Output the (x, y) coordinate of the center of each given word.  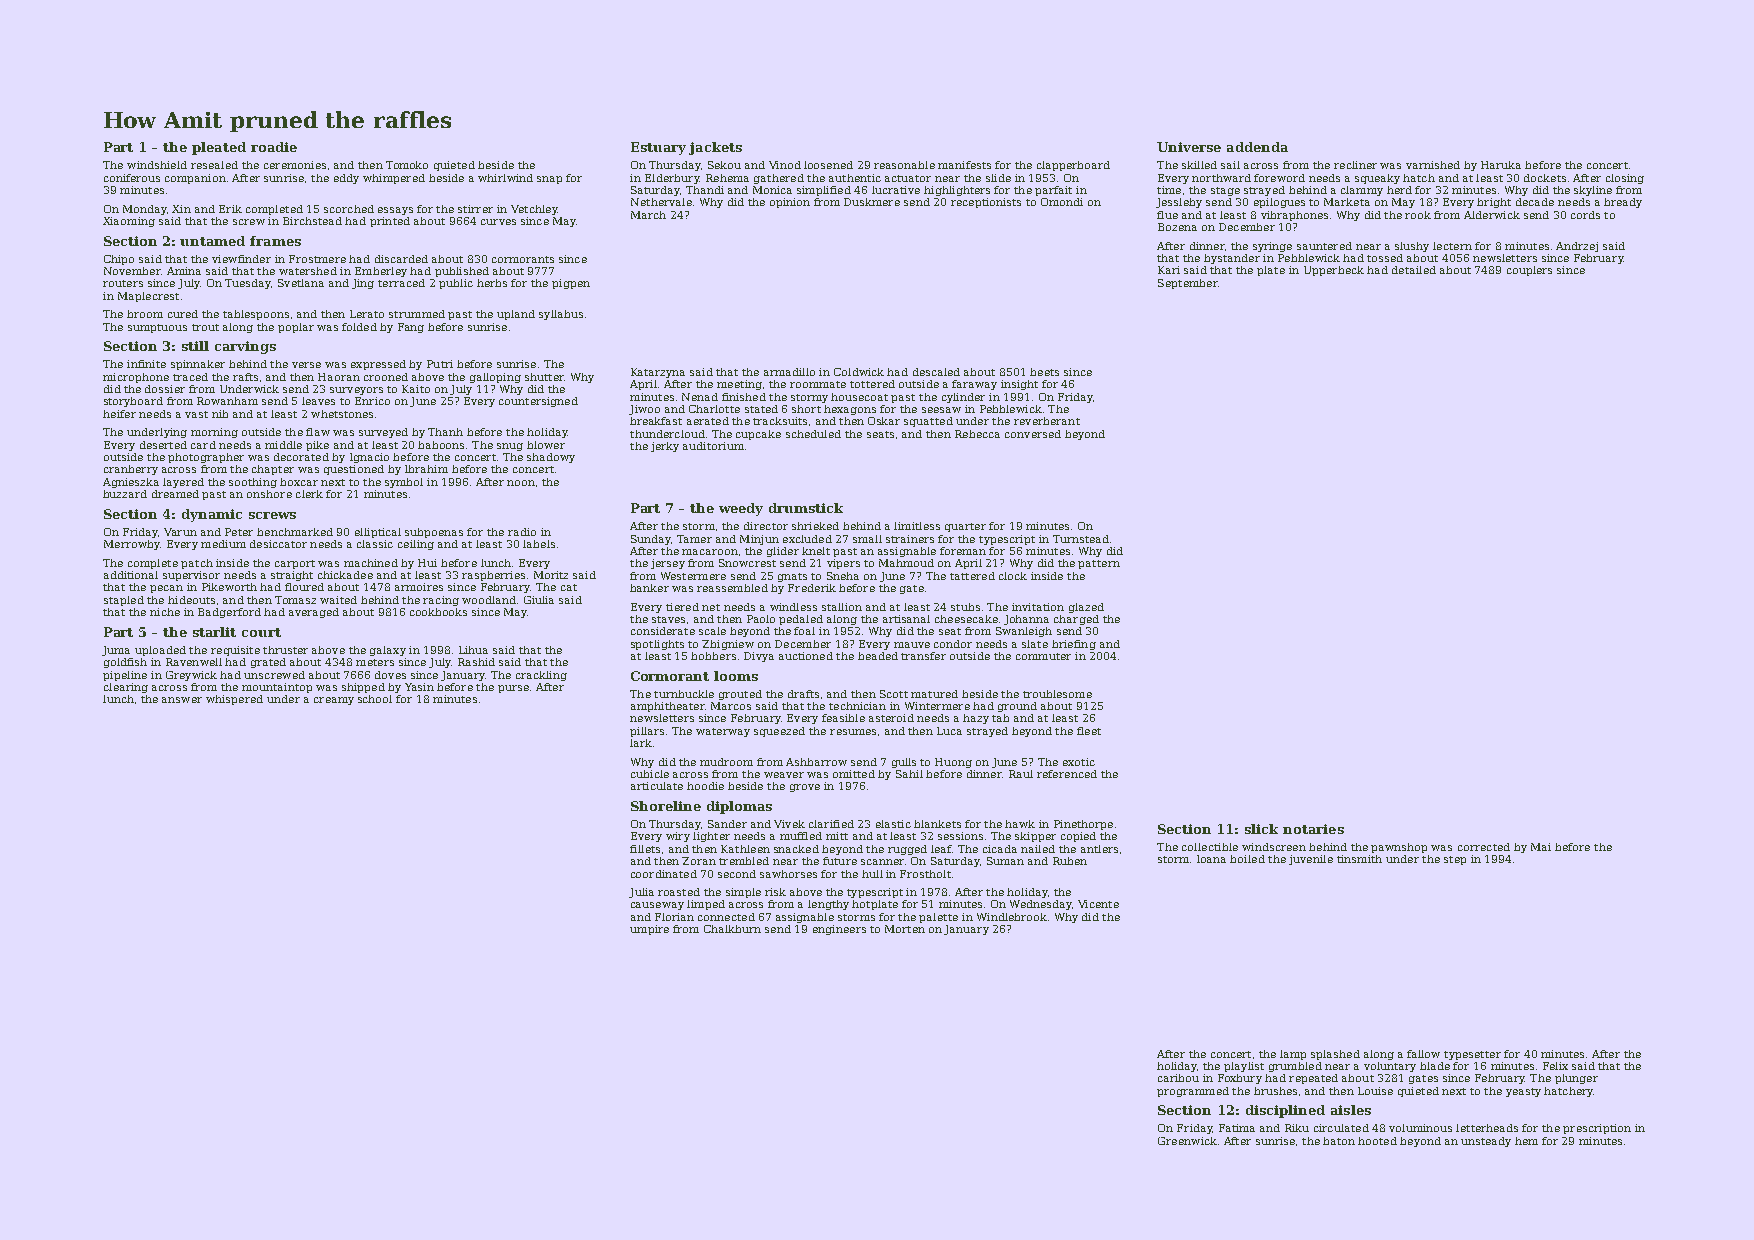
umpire (649, 930)
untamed (212, 241)
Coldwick (859, 372)
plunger (1576, 1079)
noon (521, 483)
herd (1399, 190)
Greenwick (1187, 1141)
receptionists (986, 203)
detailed (1414, 270)
